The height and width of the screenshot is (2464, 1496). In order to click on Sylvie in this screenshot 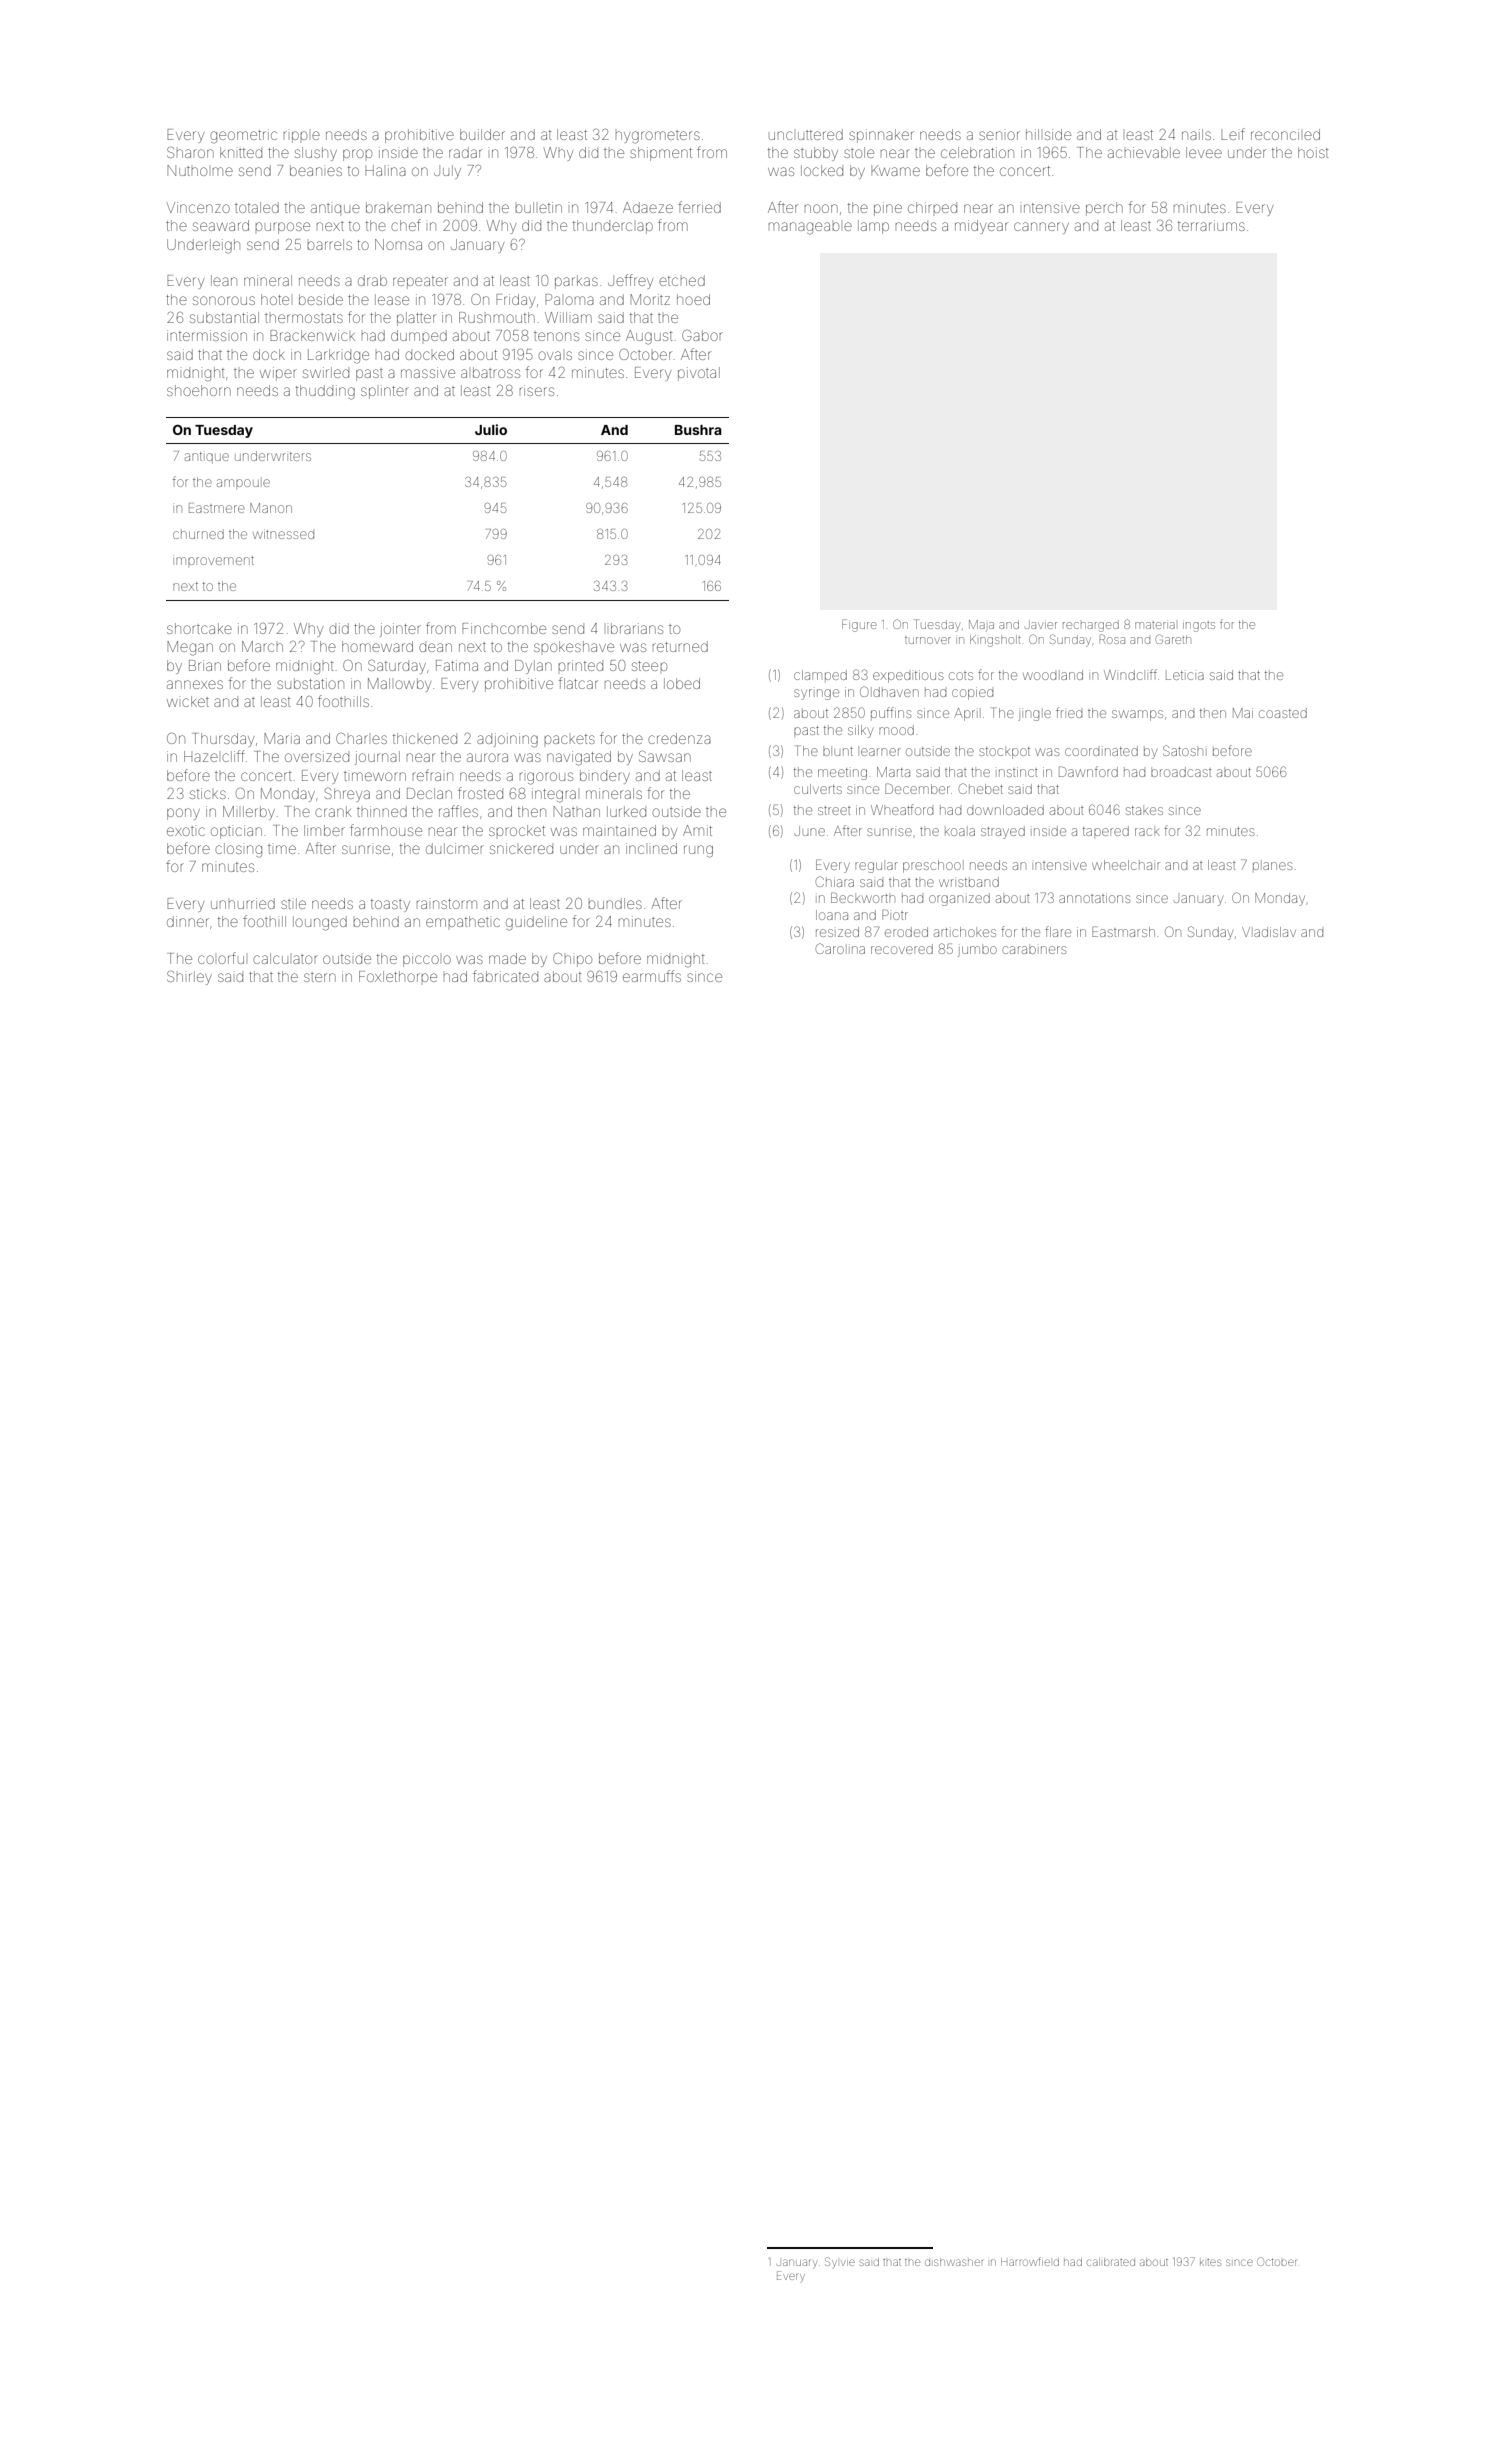, I will do `click(840, 2262)`.
